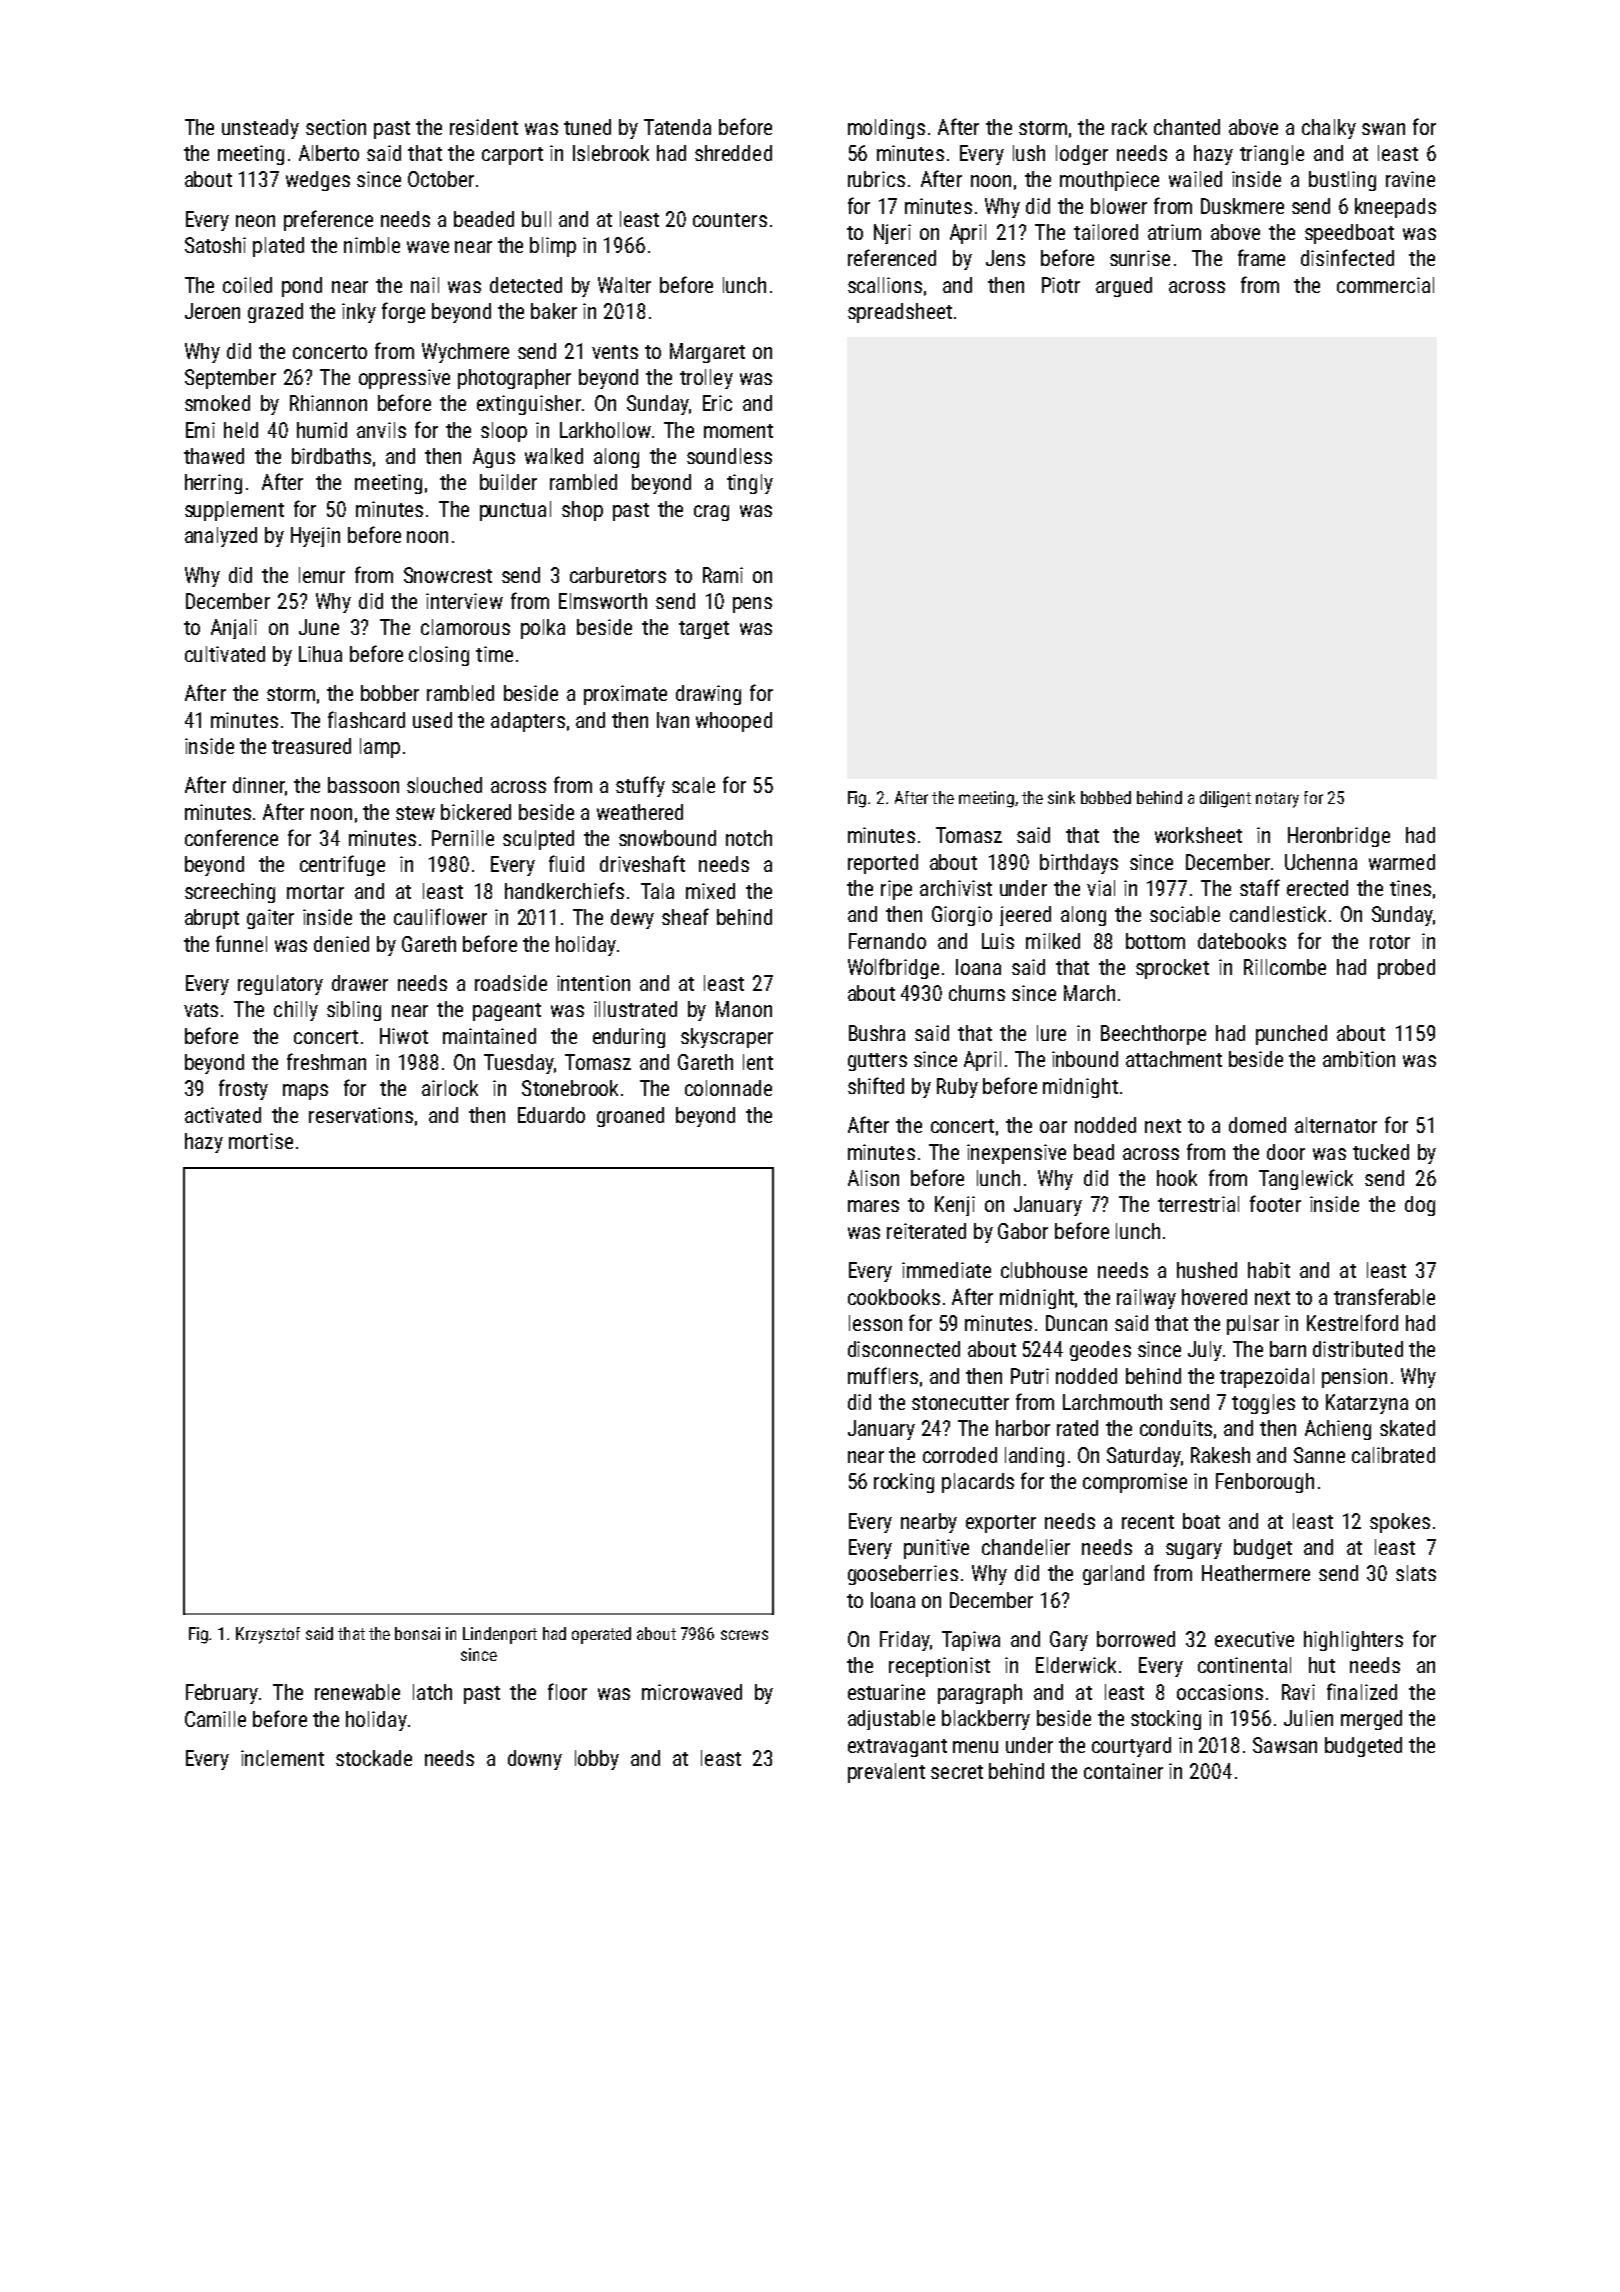 This document has height=2292, width=1620. I want to click on spokes, so click(1400, 1523).
